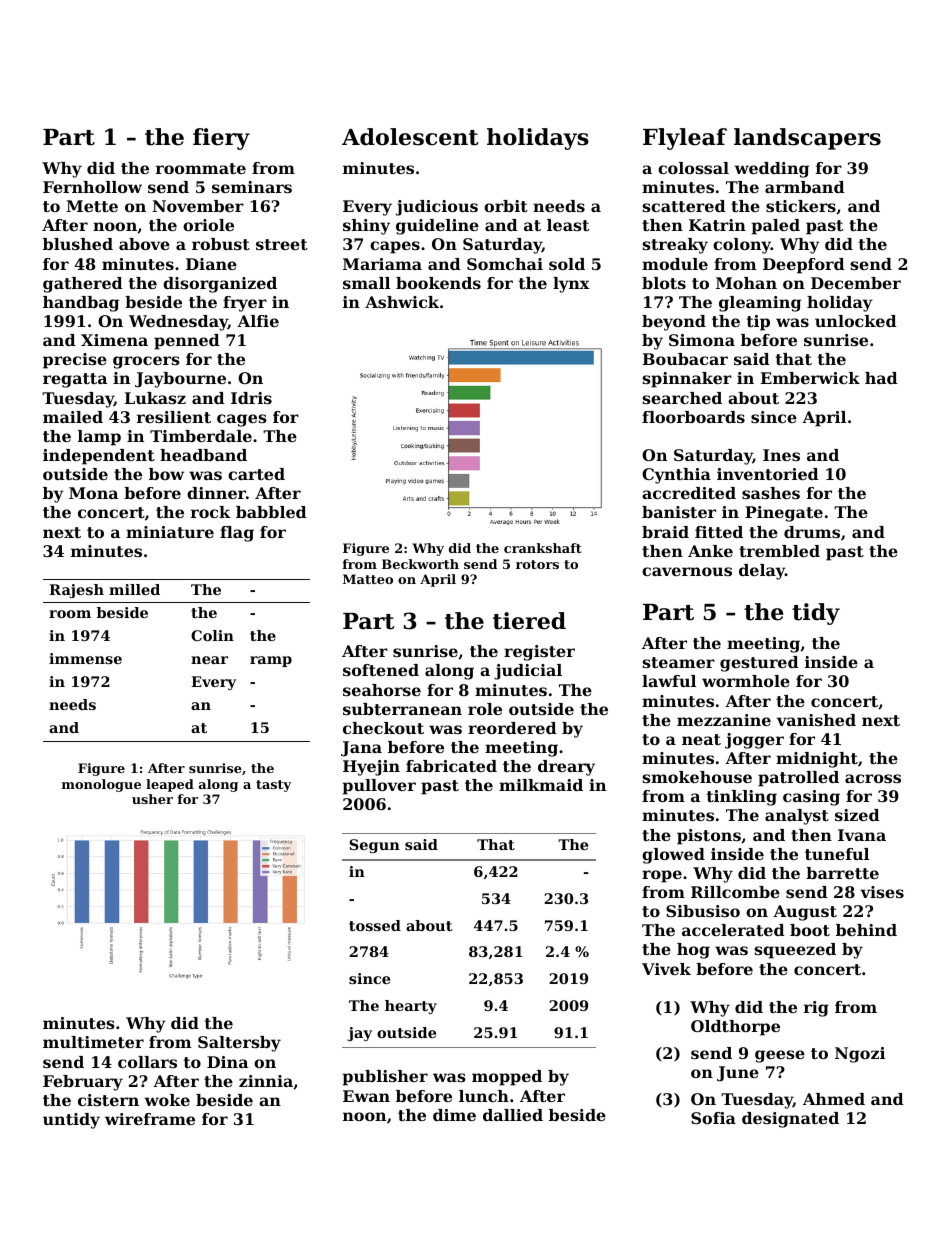 Image resolution: width=952 pixels, height=1233 pixels. What do you see at coordinates (271, 661) in the screenshot?
I see `ramp` at bounding box center [271, 661].
